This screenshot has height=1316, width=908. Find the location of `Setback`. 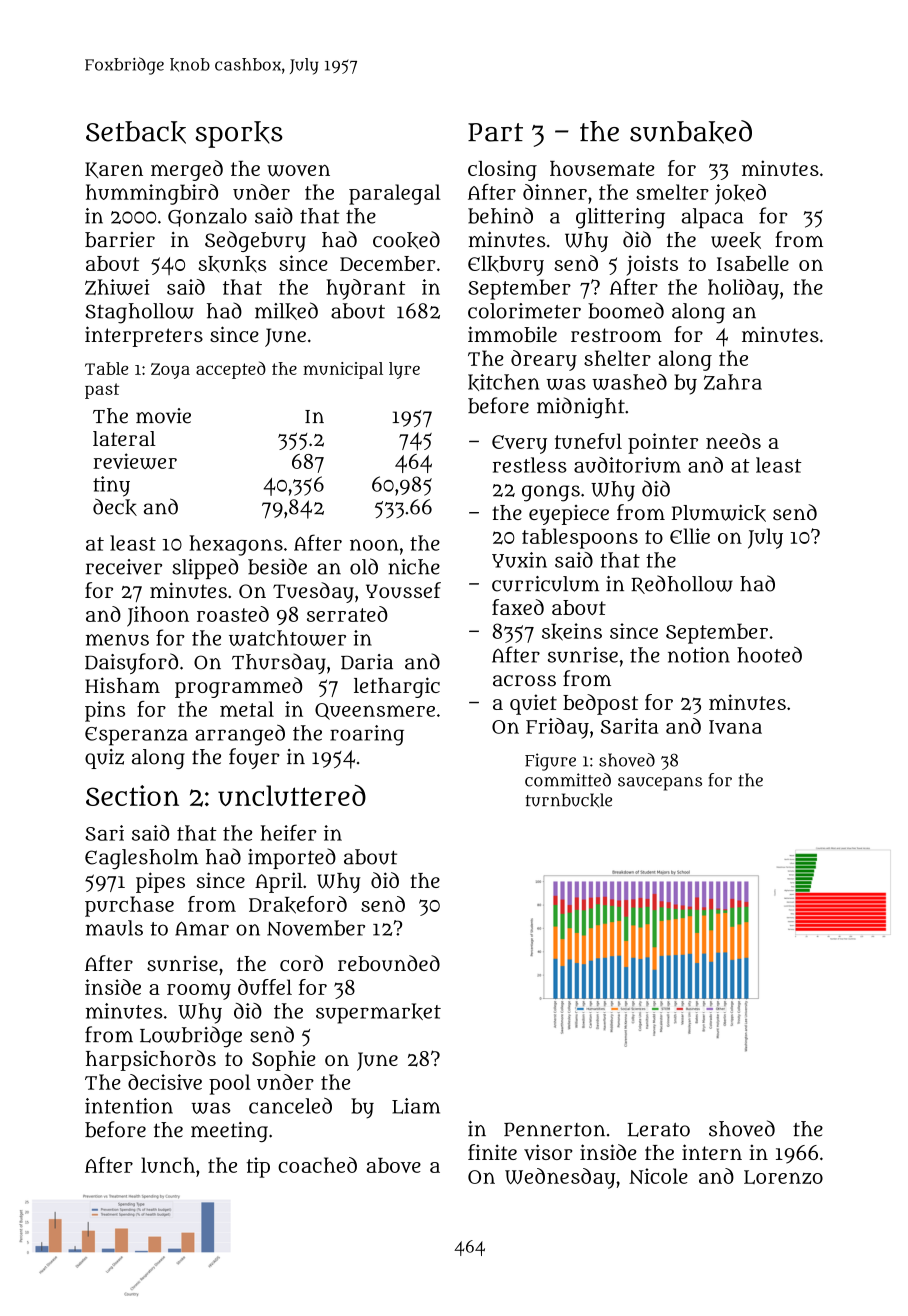

Setback is located at coordinates (136, 132).
